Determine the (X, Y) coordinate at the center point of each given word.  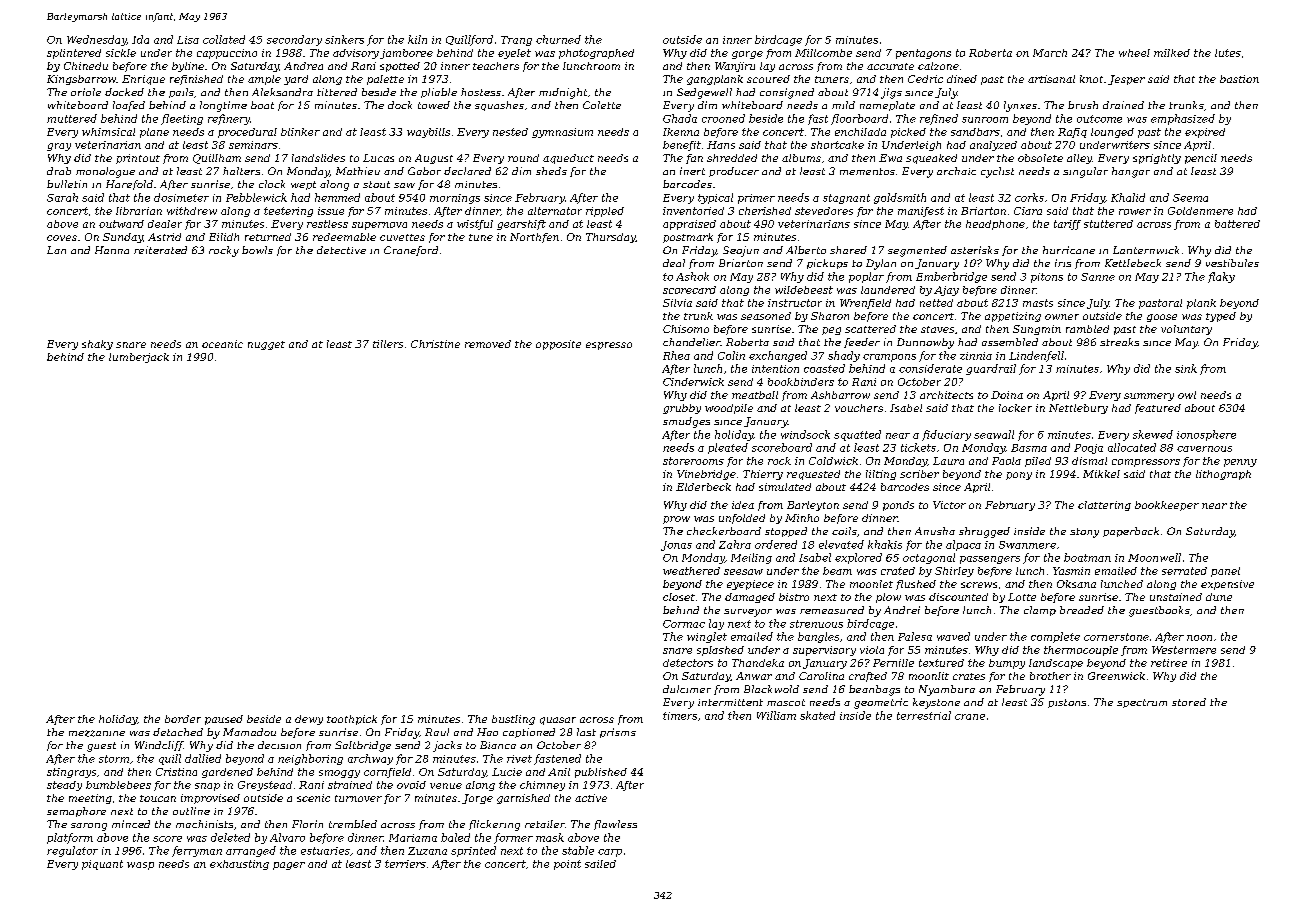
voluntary (1186, 330)
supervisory (824, 651)
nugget (266, 345)
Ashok (692, 276)
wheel (1134, 53)
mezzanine (97, 733)
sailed (600, 864)
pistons (1067, 703)
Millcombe (823, 53)
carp (610, 853)
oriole (86, 92)
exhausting (239, 865)
